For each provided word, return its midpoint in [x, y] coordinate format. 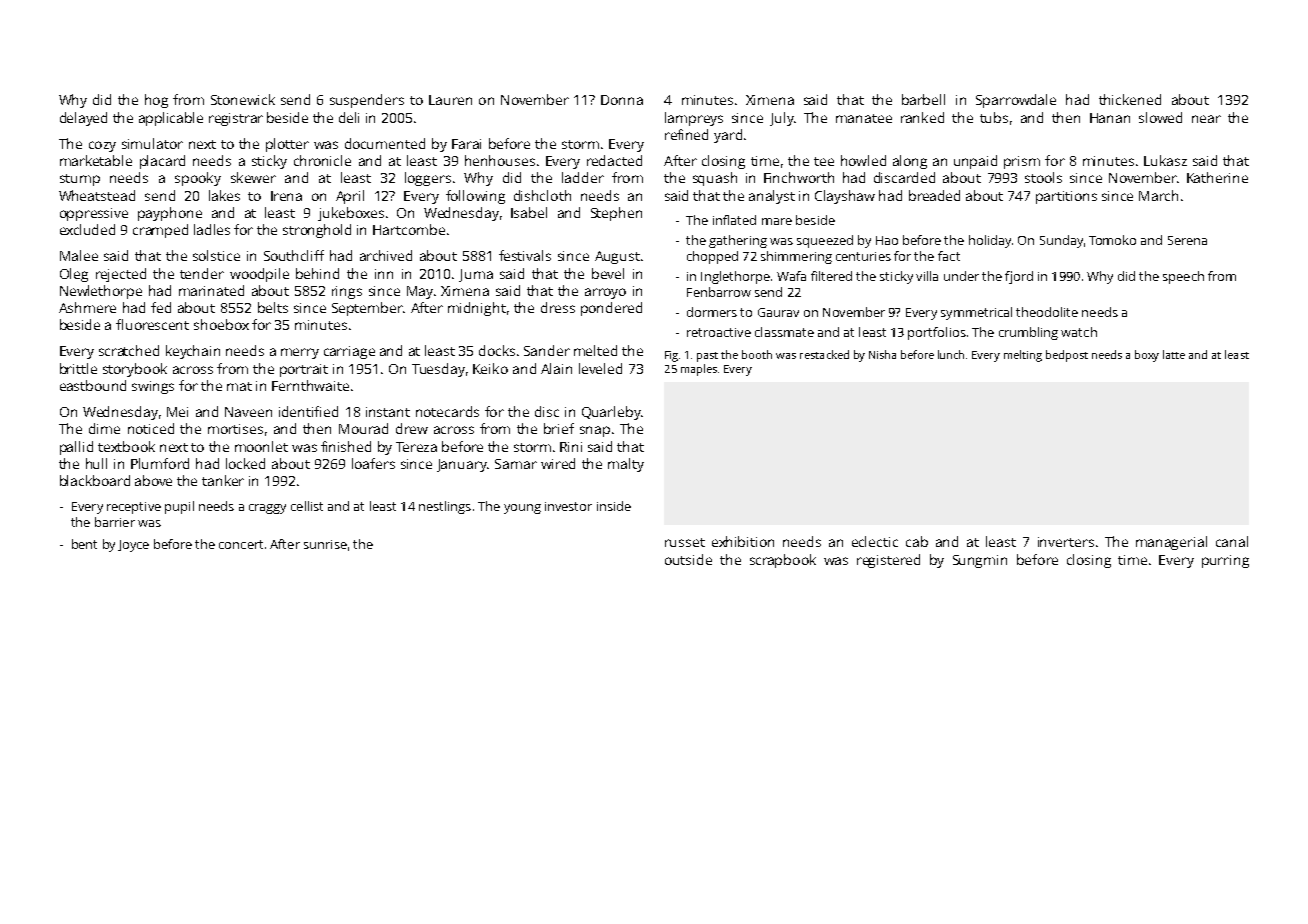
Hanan [1110, 118]
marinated [211, 290]
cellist [307, 506]
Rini [571, 447]
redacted [614, 160]
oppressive [94, 214]
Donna [622, 100]
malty [626, 465]
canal [1232, 541]
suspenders [367, 101]
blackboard [95, 480]
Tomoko [1112, 240]
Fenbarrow [719, 292]
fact [949, 256]
